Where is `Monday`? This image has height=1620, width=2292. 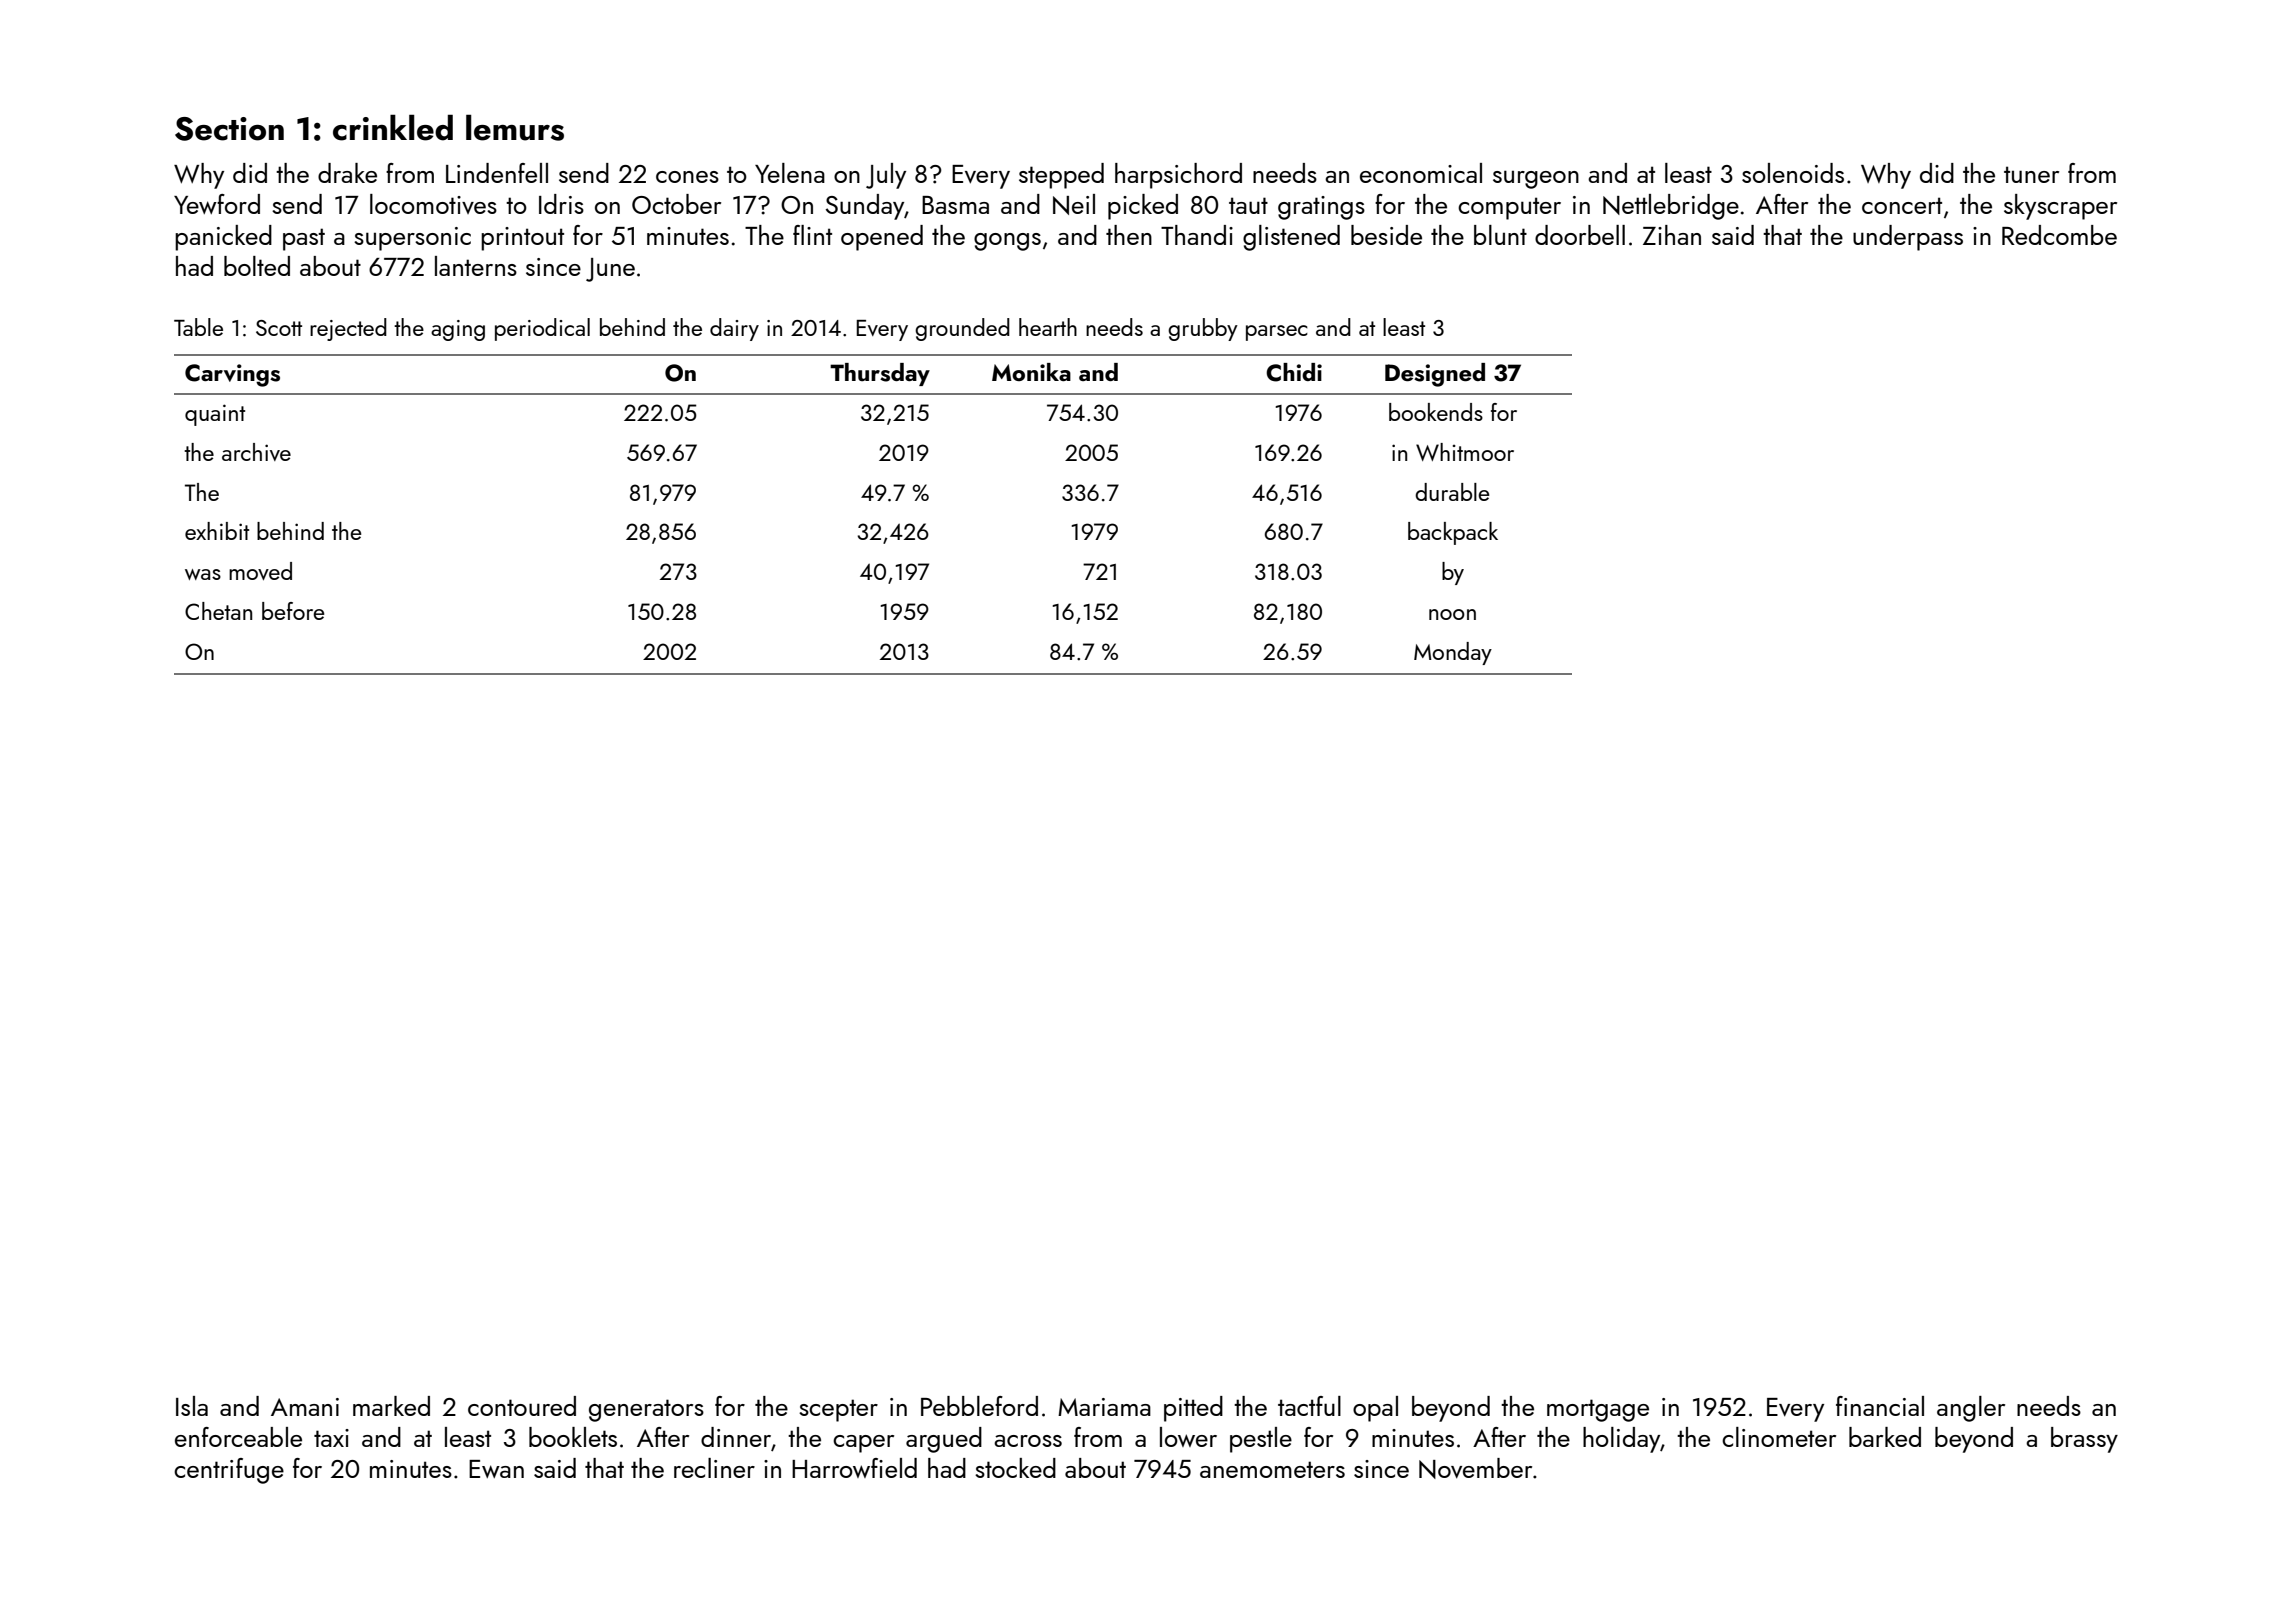
Monday is located at coordinates (1453, 653).
